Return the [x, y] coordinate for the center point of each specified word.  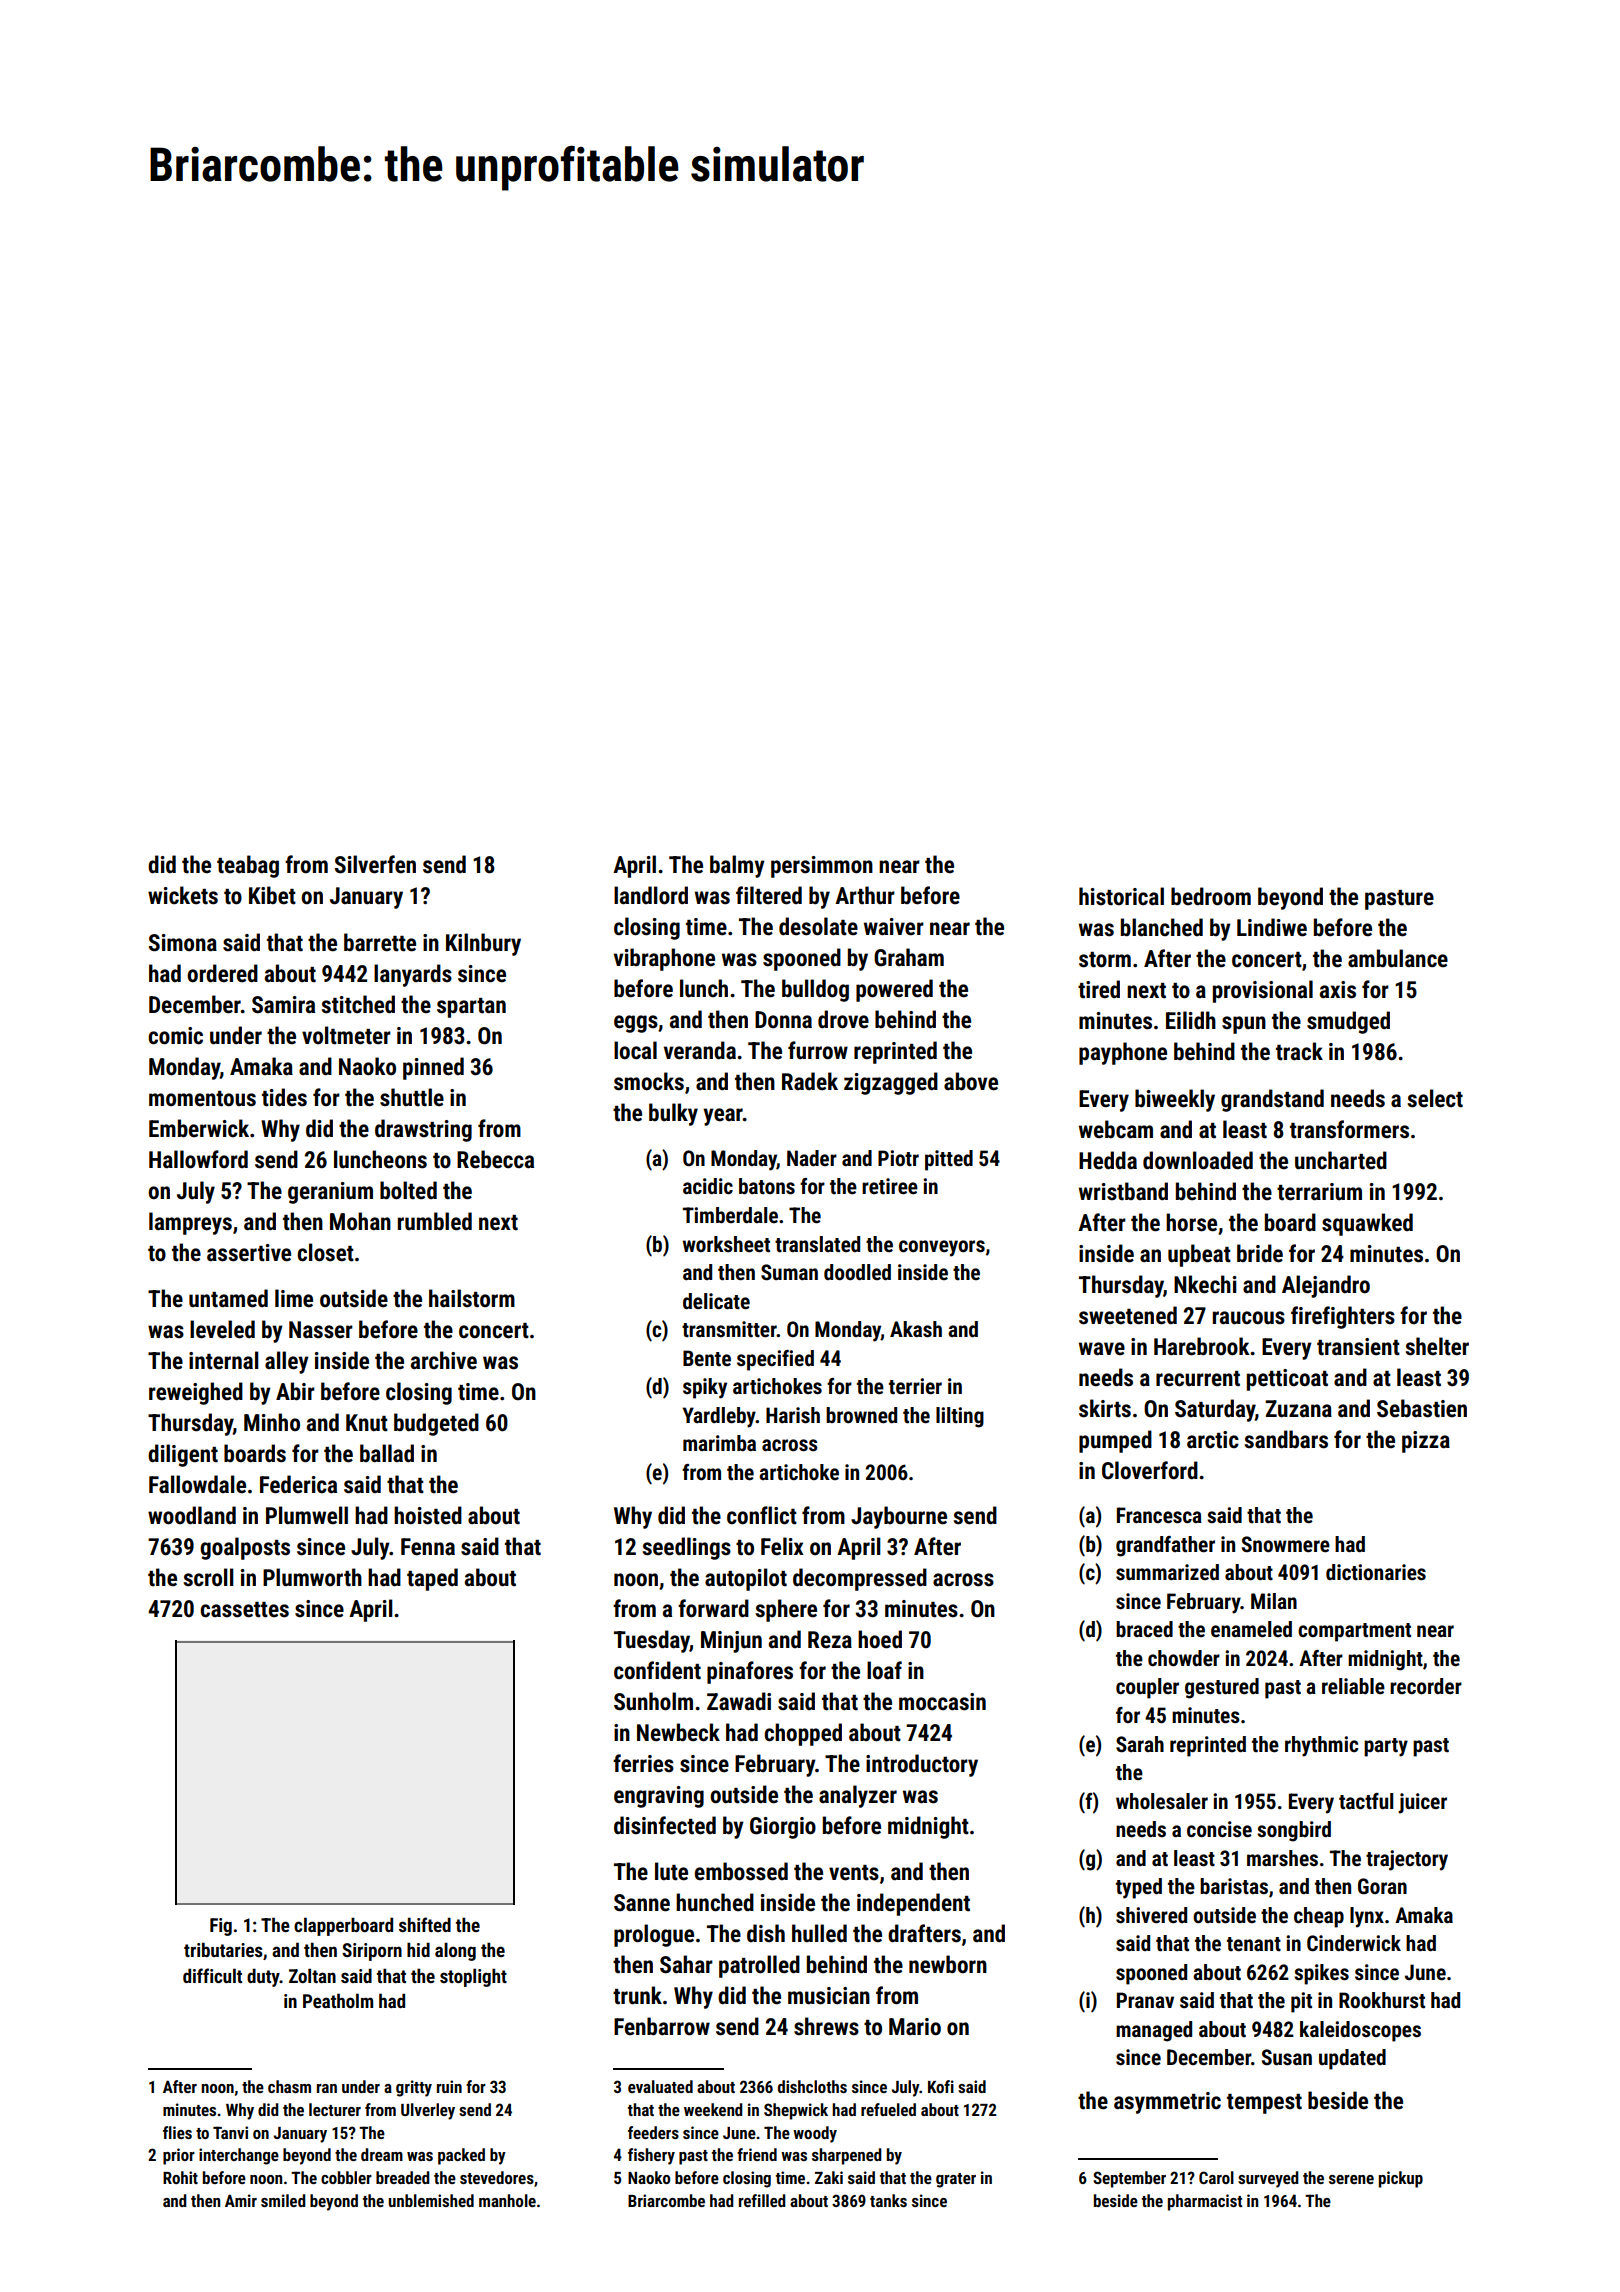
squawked [1367, 1224]
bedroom [1211, 896]
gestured [1222, 1688]
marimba [719, 1443]
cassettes [244, 1610]
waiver [894, 927]
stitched [358, 1004]
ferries [643, 1763]
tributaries [223, 1949]
